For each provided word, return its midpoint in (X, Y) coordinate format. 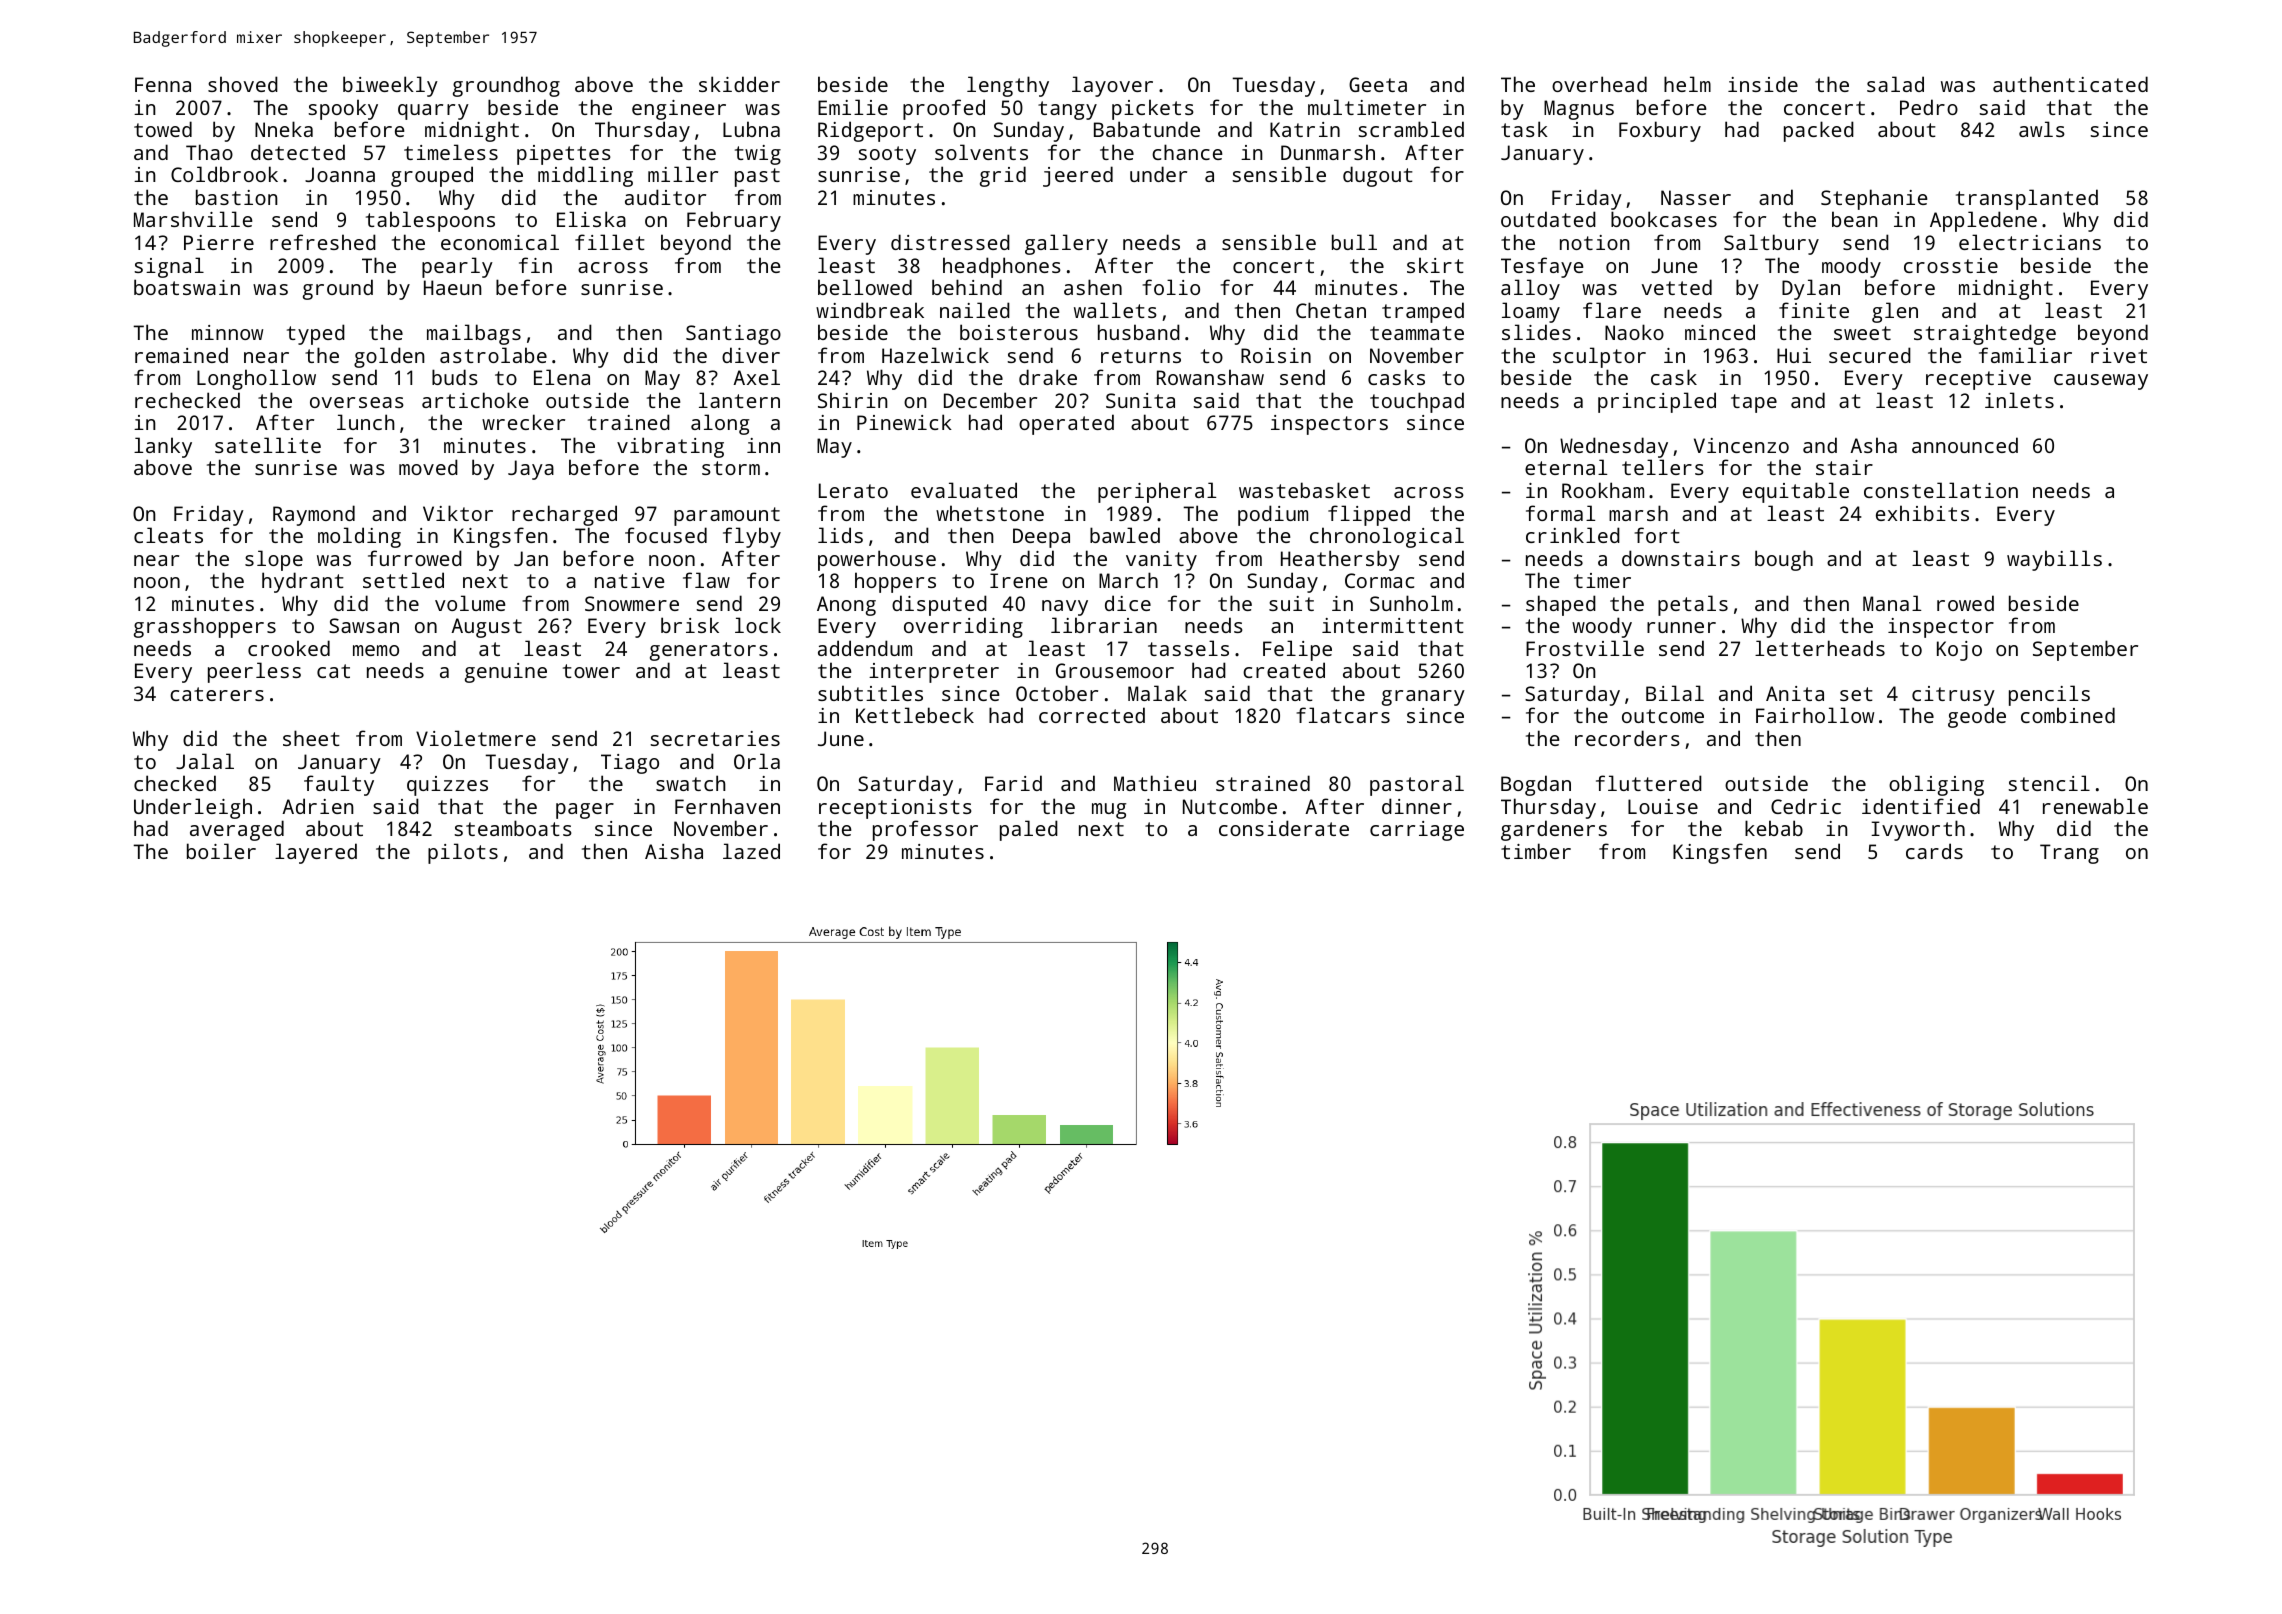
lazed (751, 851)
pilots (463, 853)
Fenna (163, 84)
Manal (1892, 603)
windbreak (870, 310)
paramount (727, 516)
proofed (944, 109)
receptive (1978, 380)
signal (169, 267)
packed (1819, 131)
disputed (939, 605)
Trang (2069, 854)
